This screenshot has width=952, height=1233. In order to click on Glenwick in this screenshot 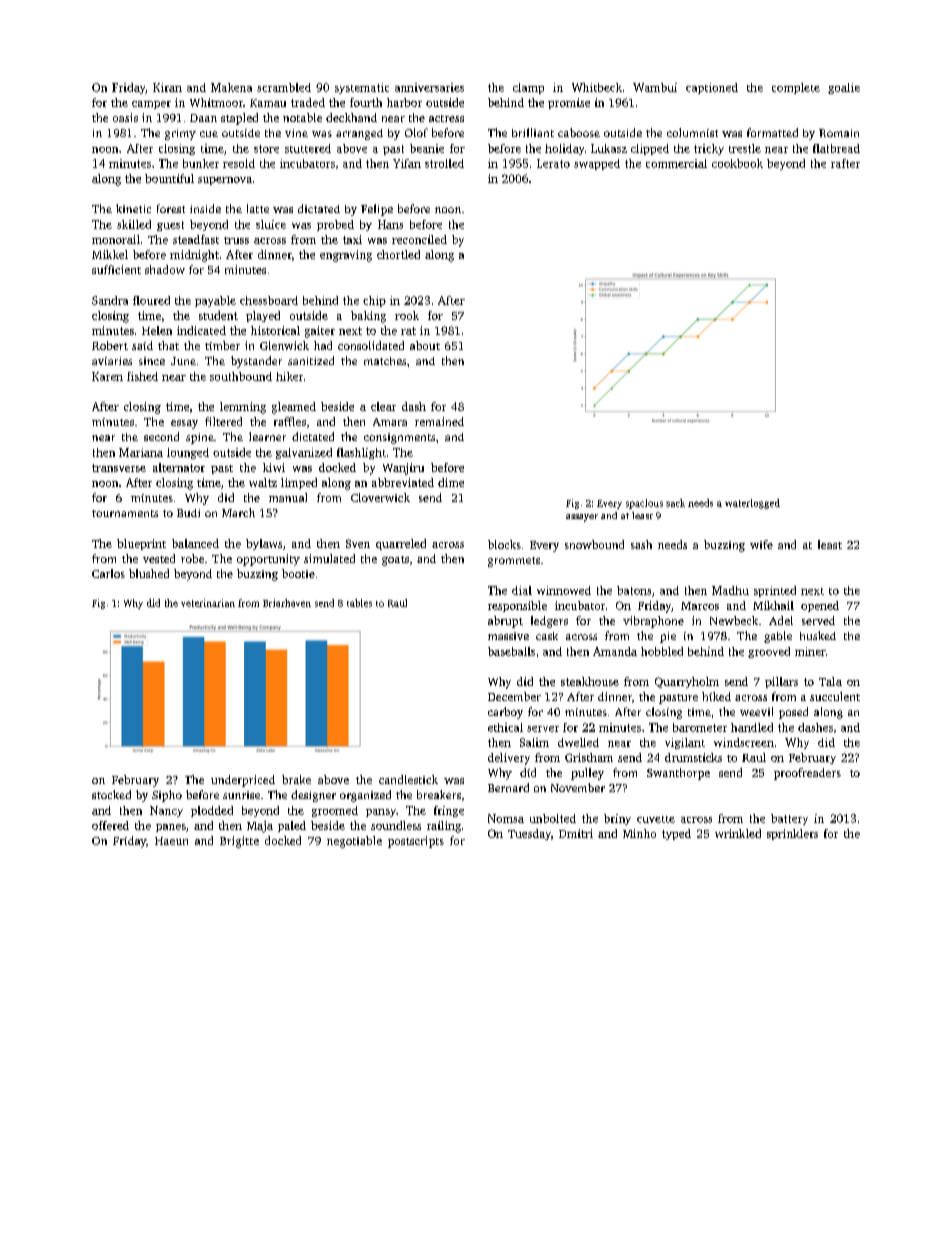, I will do `click(284, 345)`.
